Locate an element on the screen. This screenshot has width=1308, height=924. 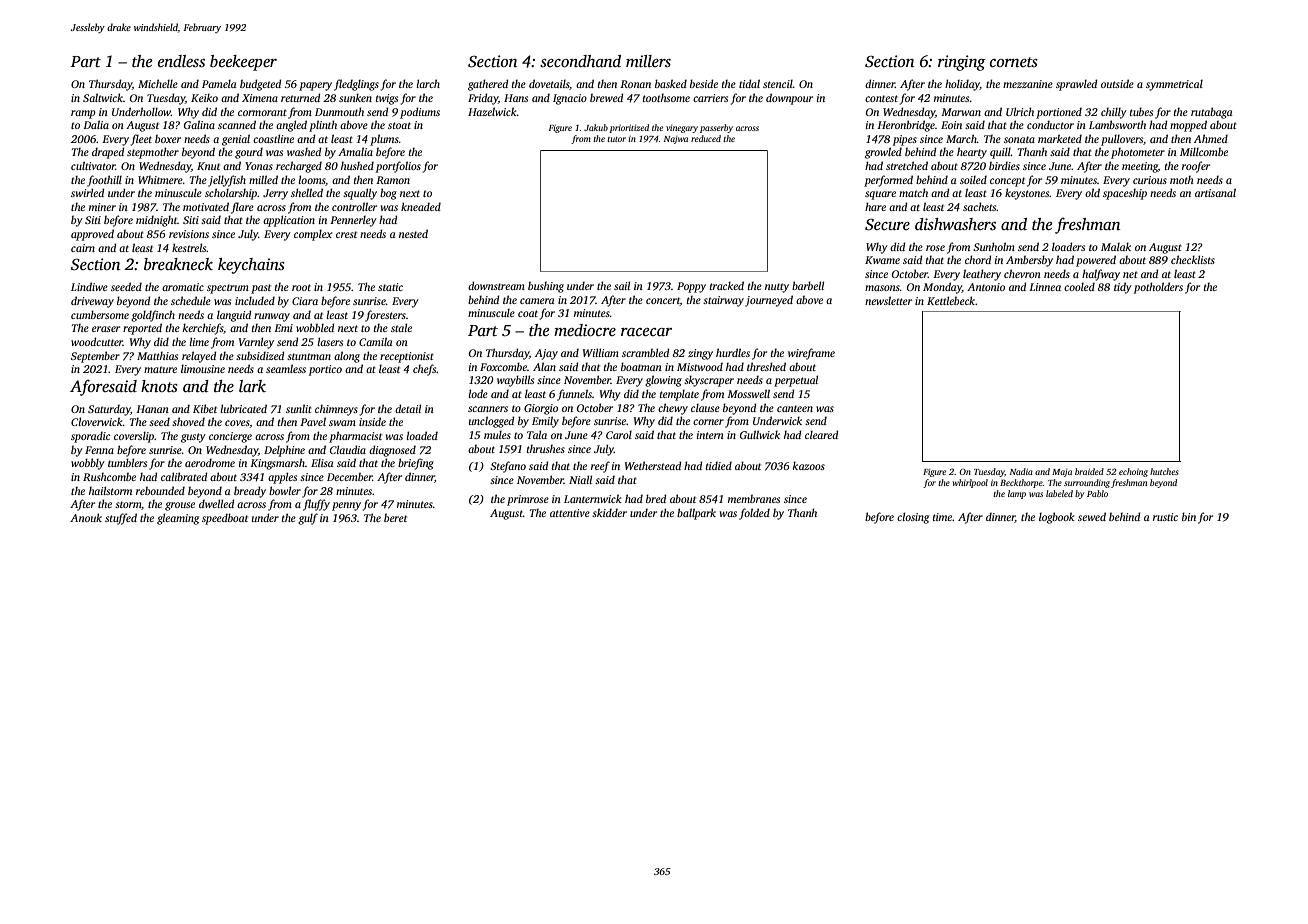
Ajay is located at coordinates (546, 354).
